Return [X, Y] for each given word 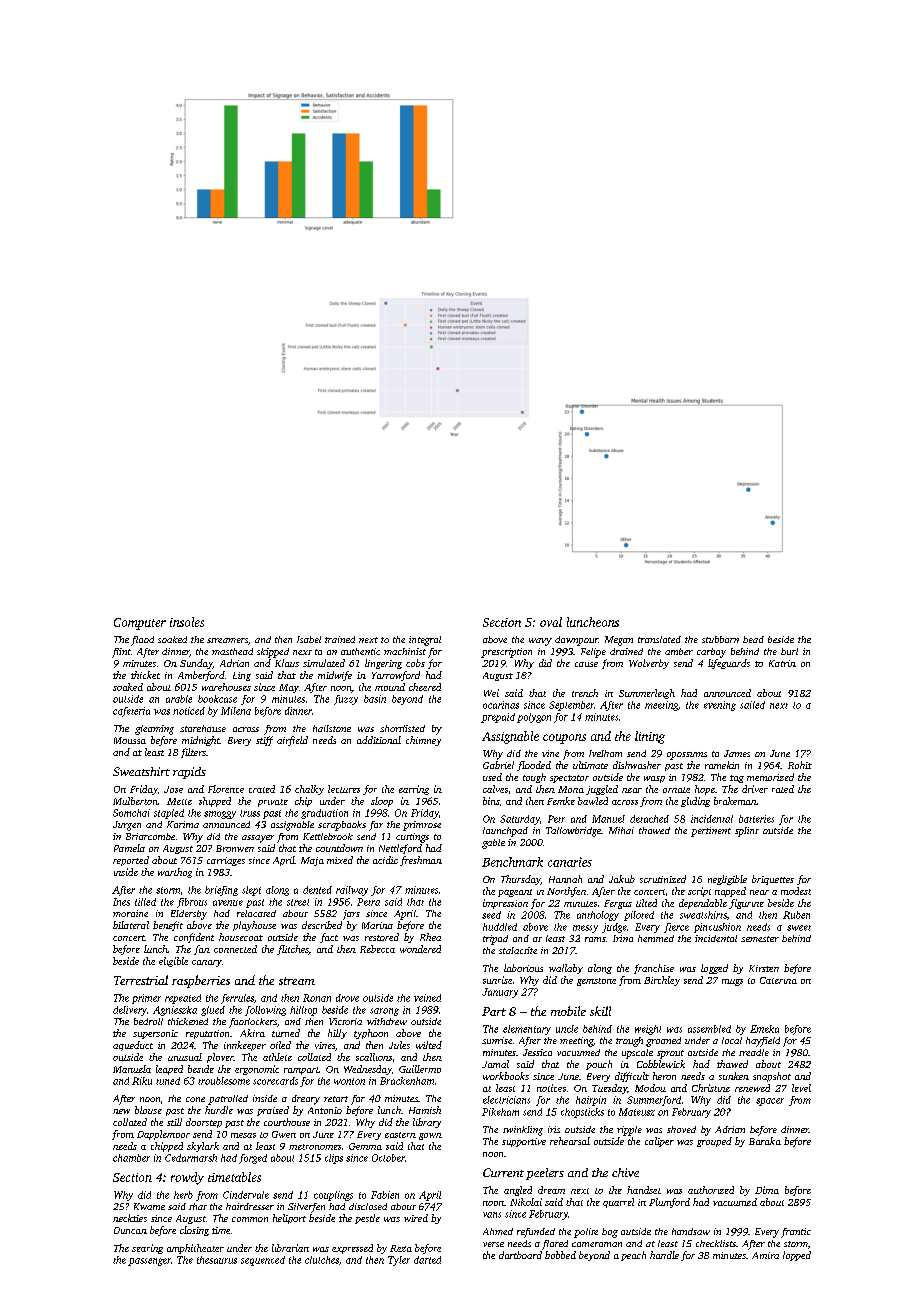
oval [551, 622]
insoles [187, 622]
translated [659, 639]
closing [194, 1231]
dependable [703, 904]
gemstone [596, 982]
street [298, 902]
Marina [377, 925]
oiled [280, 1045]
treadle [754, 1052]
